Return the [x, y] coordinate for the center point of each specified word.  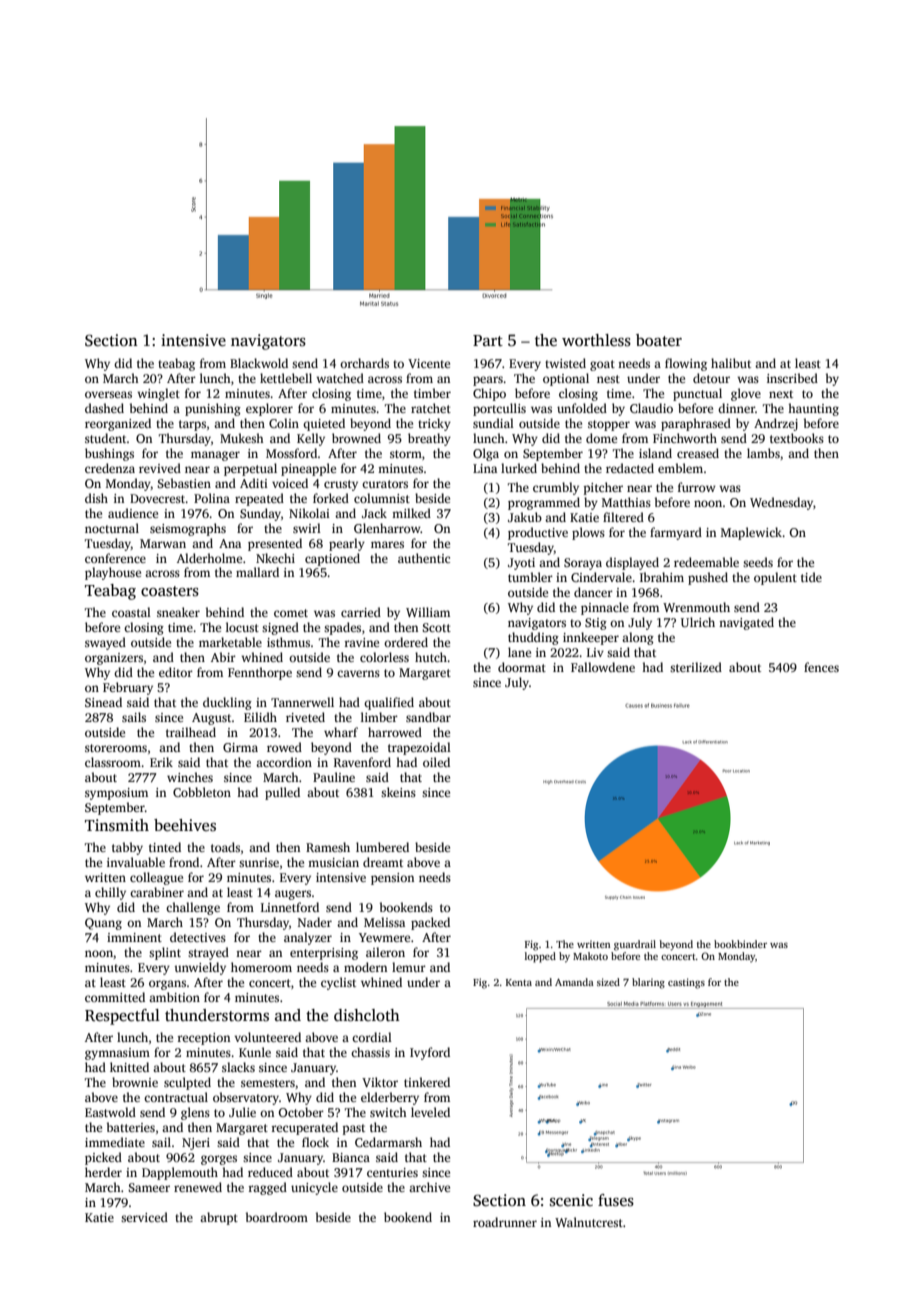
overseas [108, 394]
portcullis [499, 409]
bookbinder [740, 944]
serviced [144, 1217]
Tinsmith [117, 825]
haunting [813, 409]
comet [291, 613]
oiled [436, 762]
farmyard [676, 533]
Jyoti [521, 564]
